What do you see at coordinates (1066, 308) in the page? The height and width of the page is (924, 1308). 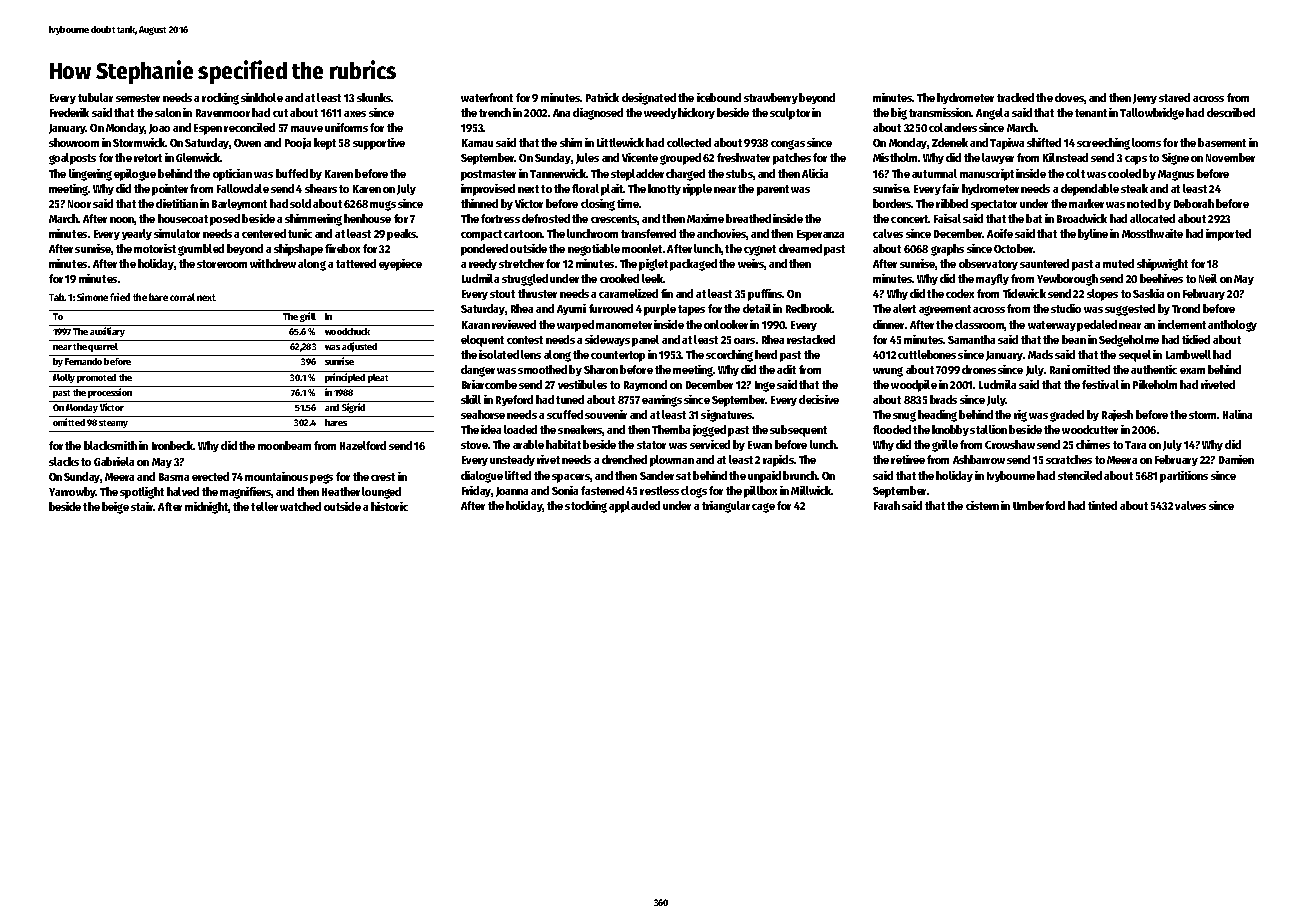 I see `studio` at bounding box center [1066, 308].
